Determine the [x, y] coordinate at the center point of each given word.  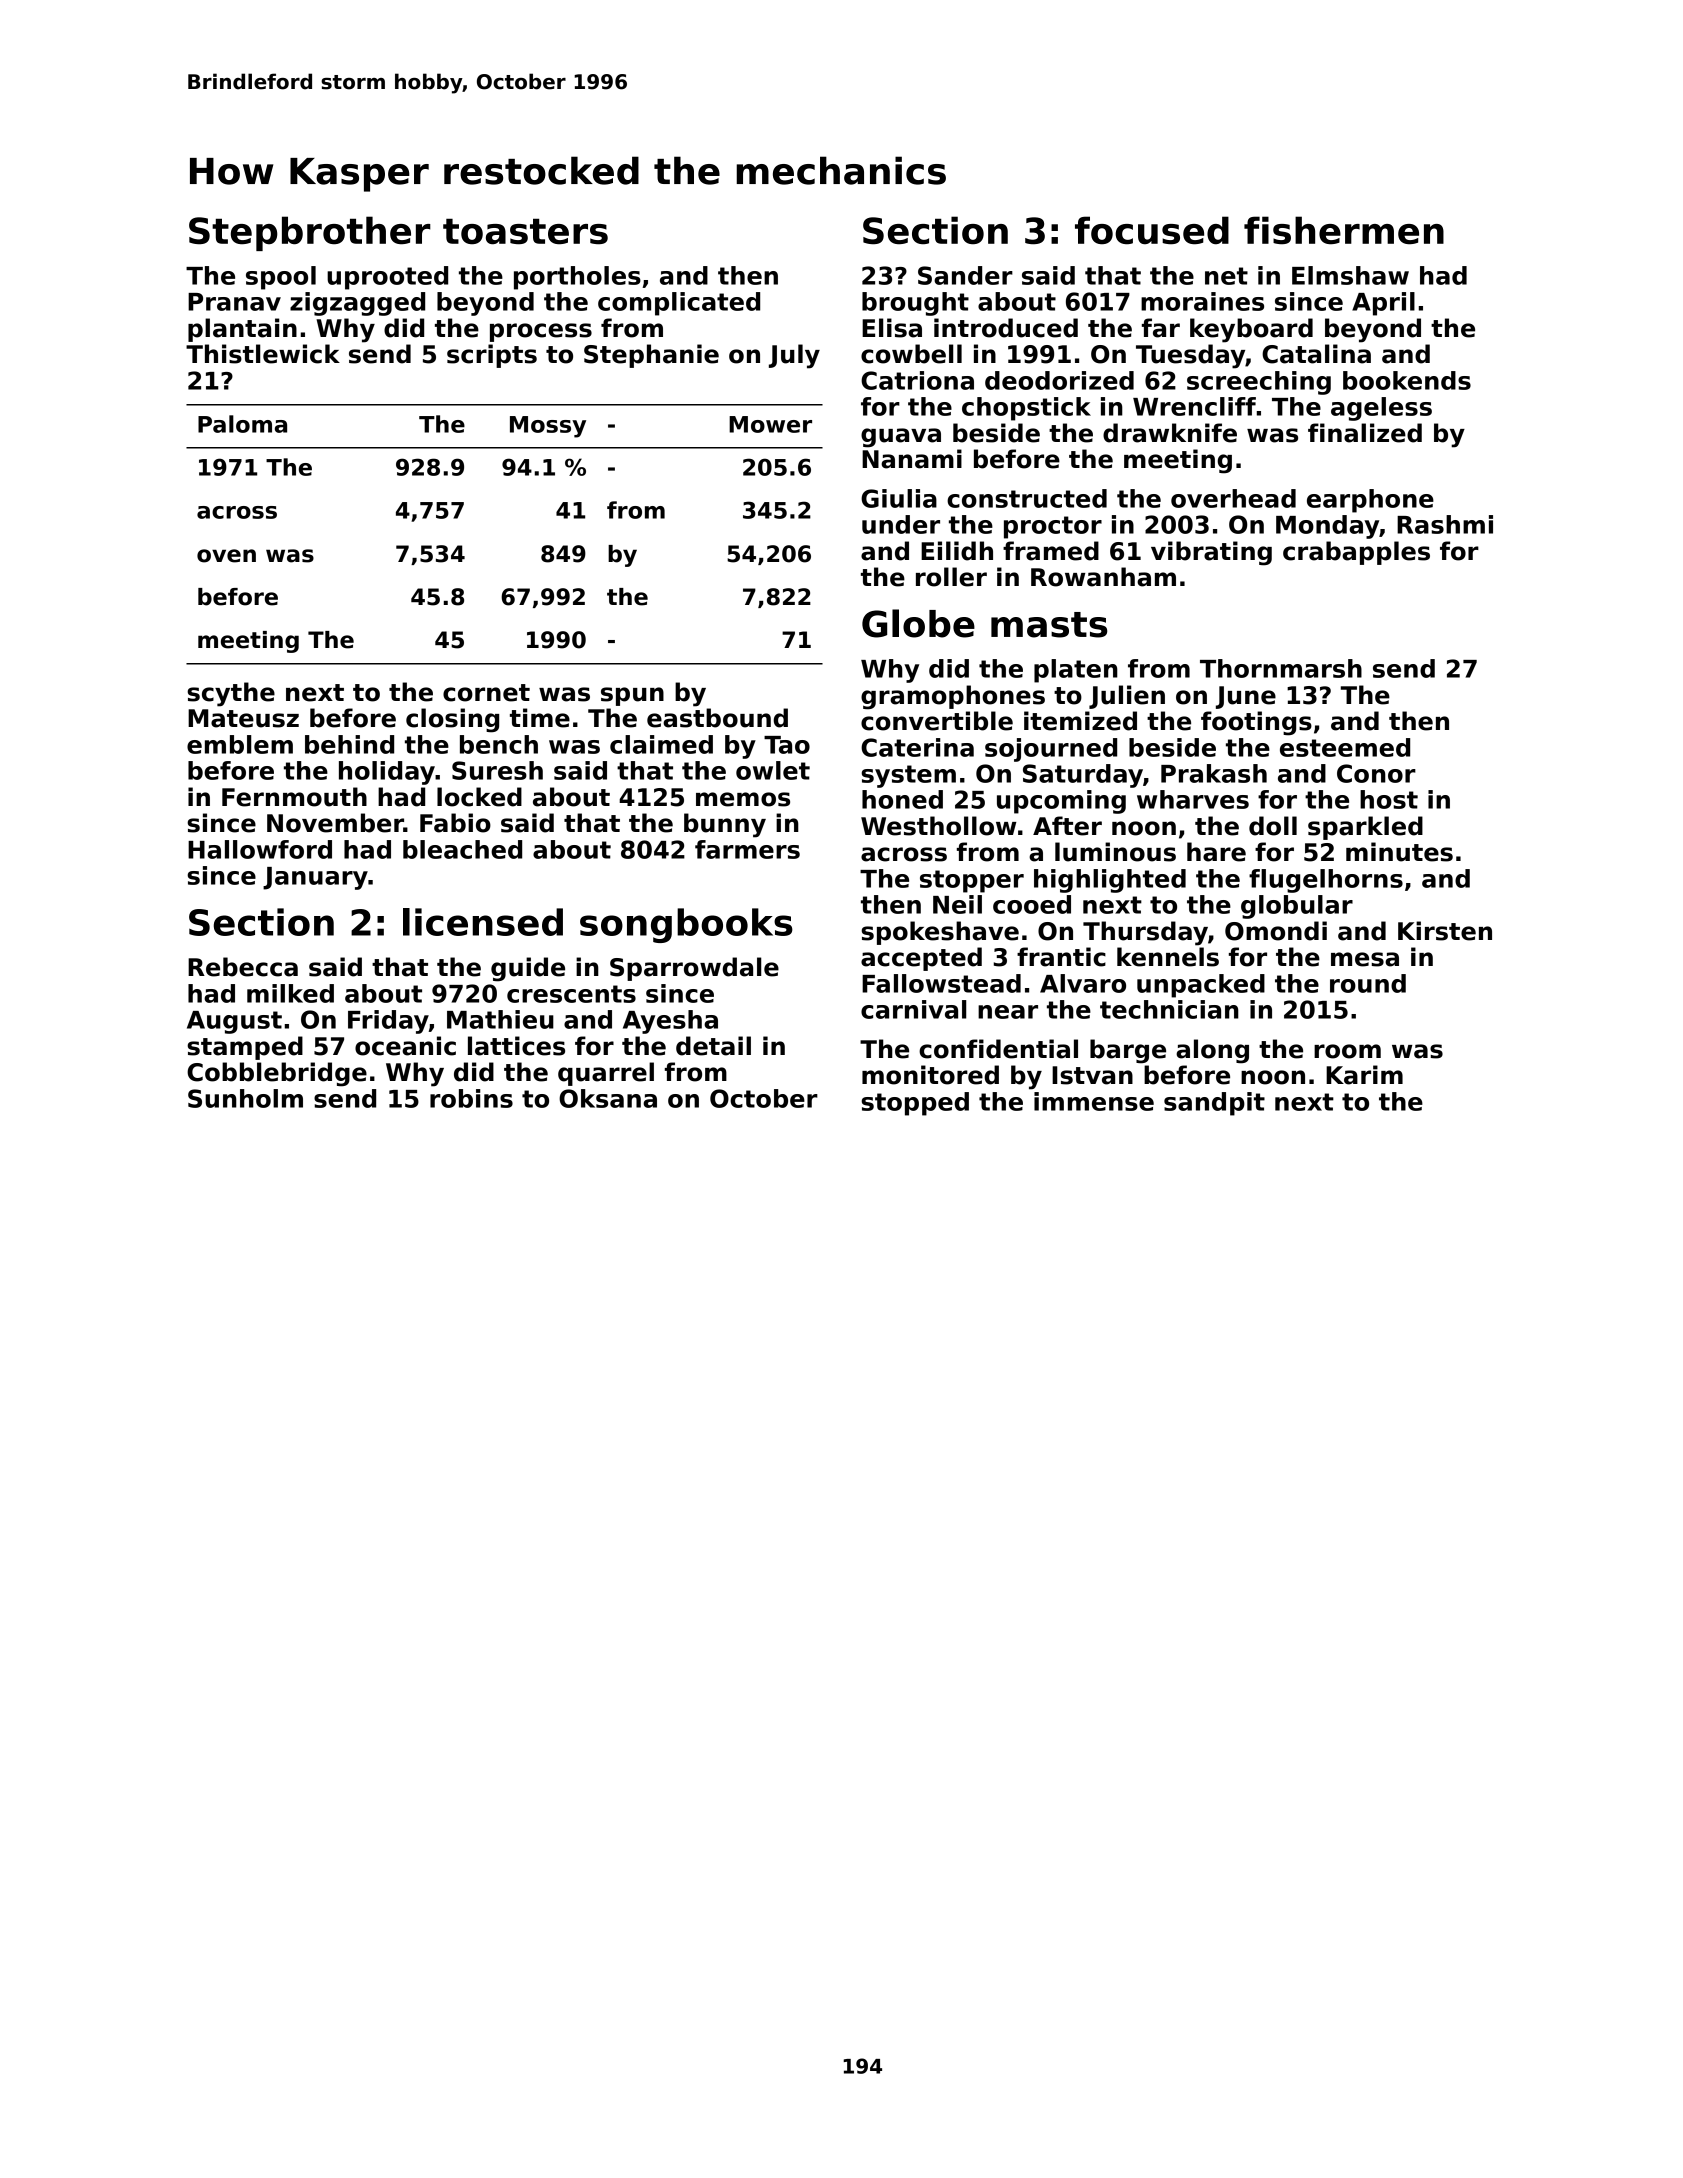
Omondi [1276, 931]
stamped [245, 1048]
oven [226, 556]
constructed [1027, 498]
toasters [525, 232]
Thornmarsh [1281, 668]
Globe [918, 623]
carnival [913, 1009]
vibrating [1211, 553]
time [540, 718]
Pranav [234, 302]
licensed [483, 922]
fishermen [1344, 230]
